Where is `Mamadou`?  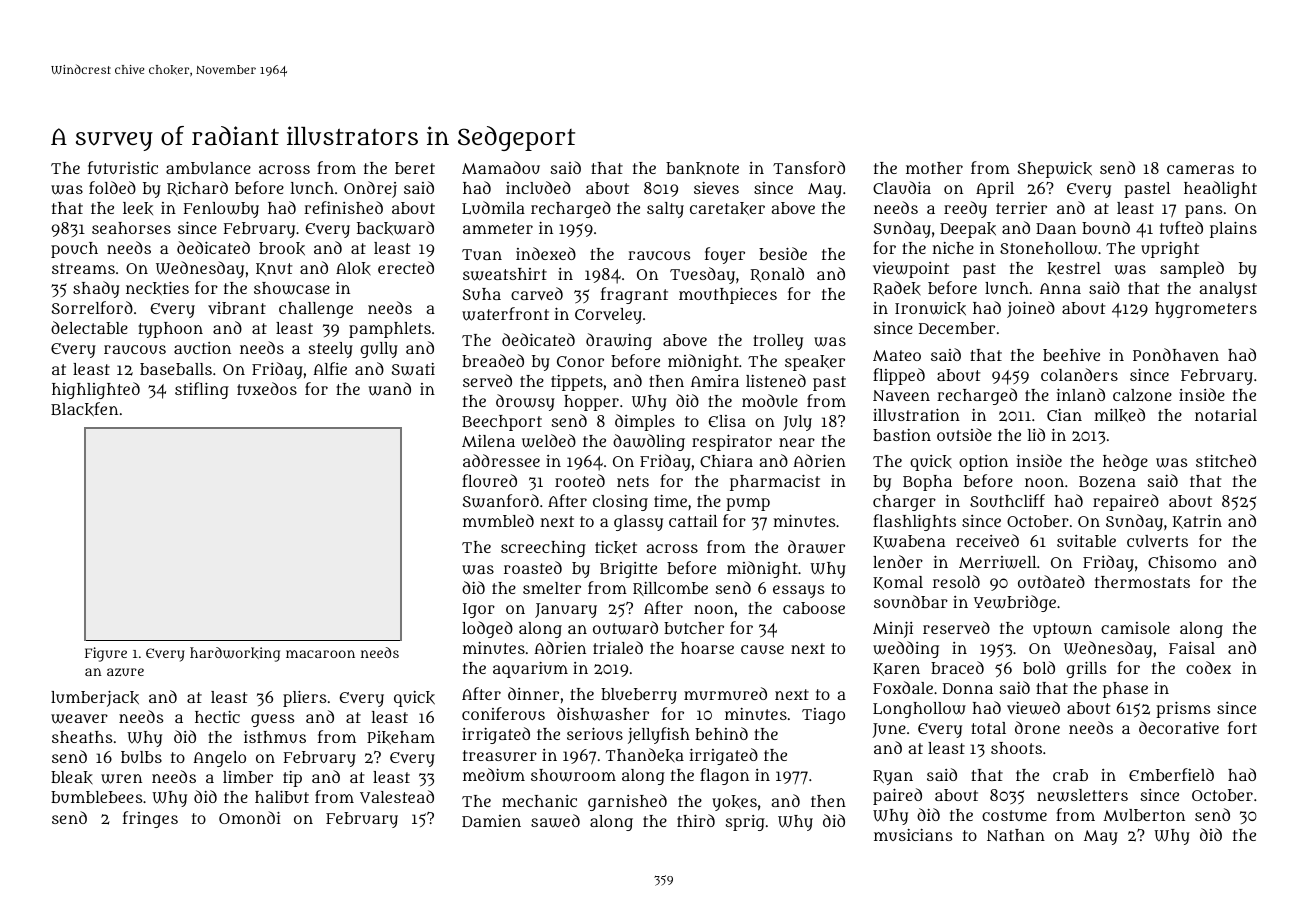 Mamadou is located at coordinates (501, 167).
